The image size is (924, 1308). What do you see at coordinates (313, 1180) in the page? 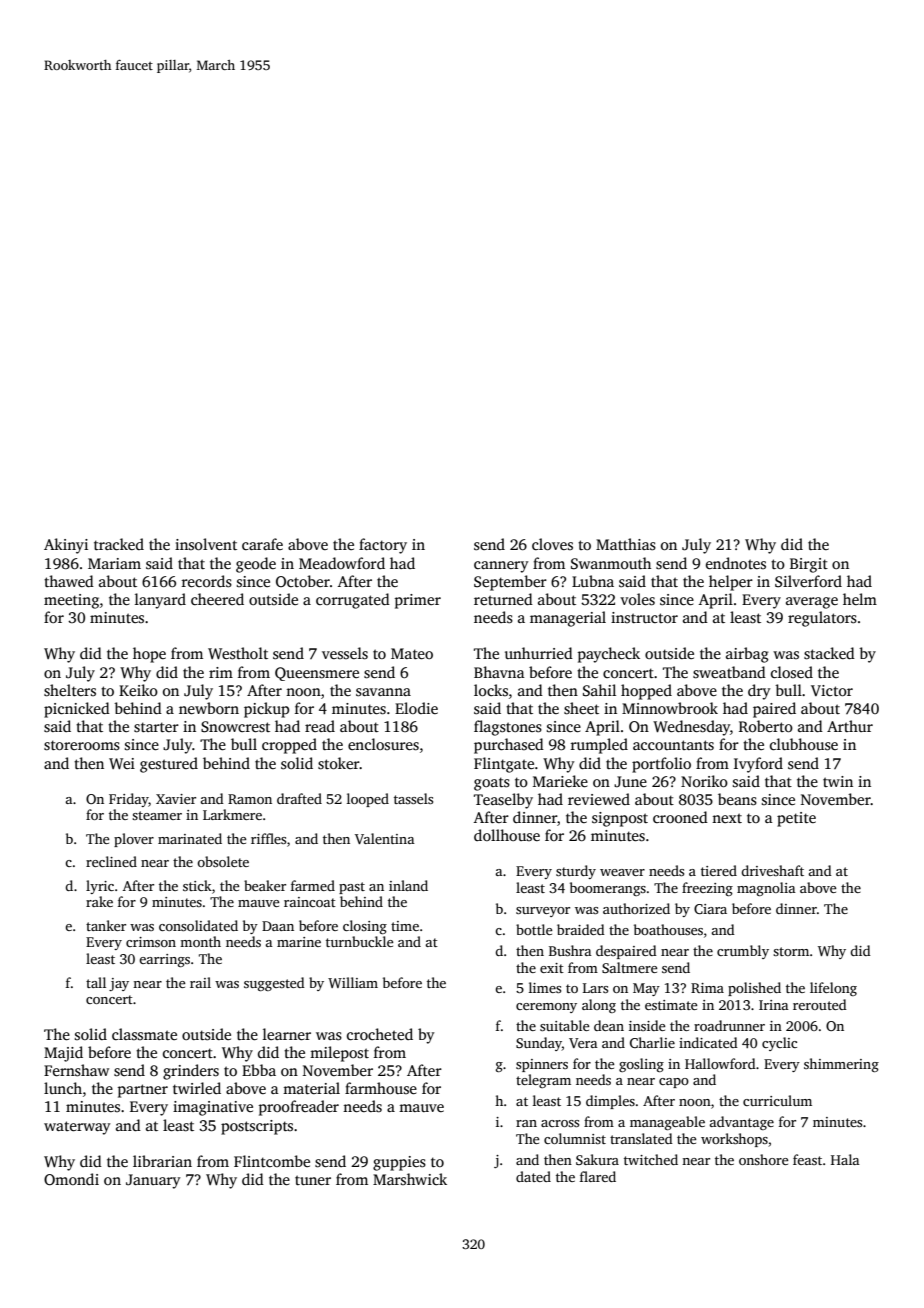
I see `tuner` at bounding box center [313, 1180].
